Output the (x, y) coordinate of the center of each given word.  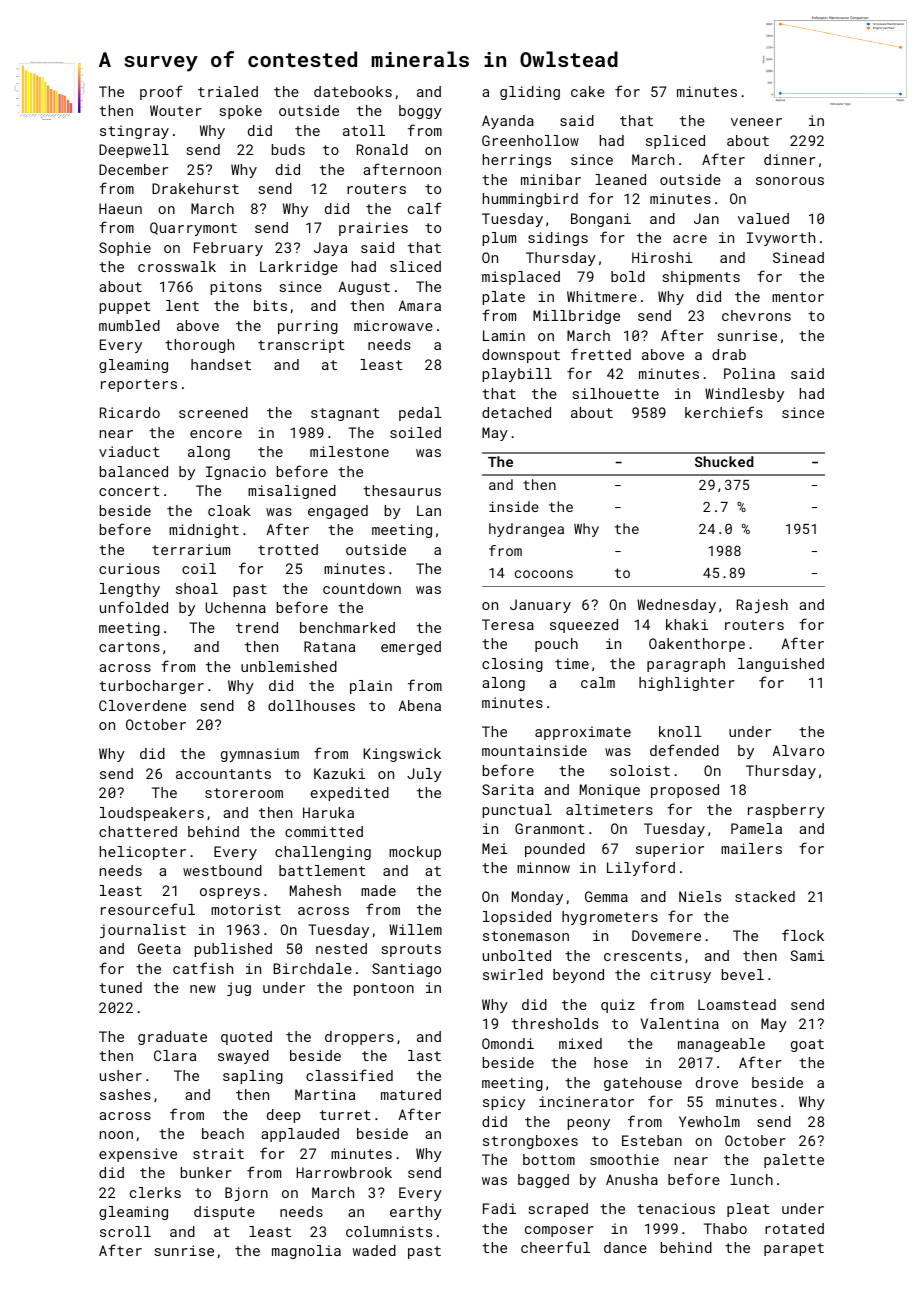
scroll (125, 1231)
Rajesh (762, 606)
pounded (555, 850)
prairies (373, 229)
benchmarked (347, 627)
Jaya (330, 249)
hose (611, 1062)
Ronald (382, 149)
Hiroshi (662, 257)
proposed (685, 791)
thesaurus (402, 490)
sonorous (790, 181)
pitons (236, 288)
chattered (138, 831)
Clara (175, 1055)
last (424, 1055)
